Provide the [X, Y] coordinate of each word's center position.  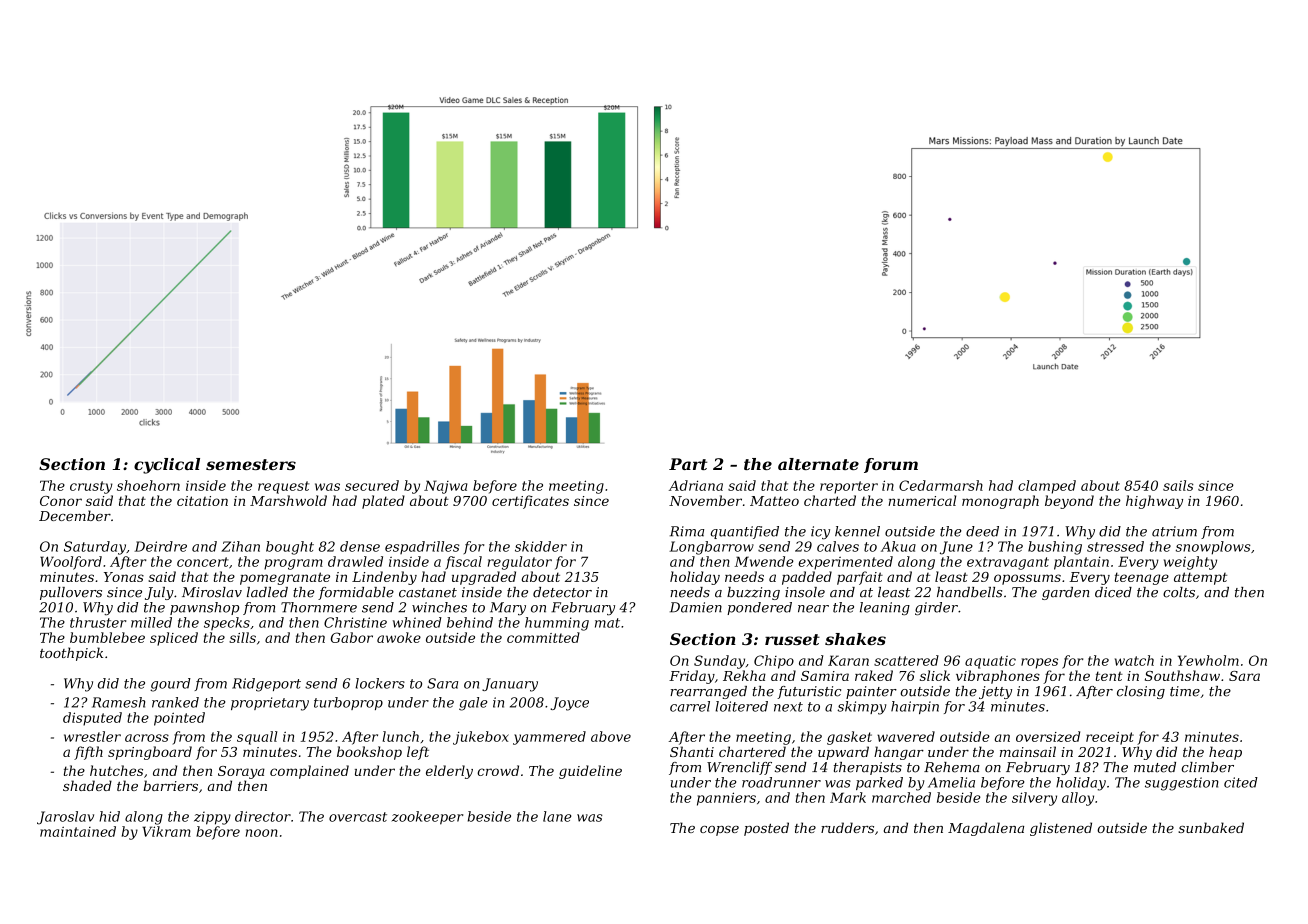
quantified [745, 532]
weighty [1190, 563]
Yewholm [1208, 660]
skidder [541, 546]
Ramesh [118, 702]
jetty [995, 692]
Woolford [71, 563]
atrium [1174, 531]
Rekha [744, 675]
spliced [174, 639]
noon [262, 833]
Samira [825, 676]
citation [202, 501]
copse [719, 831]
